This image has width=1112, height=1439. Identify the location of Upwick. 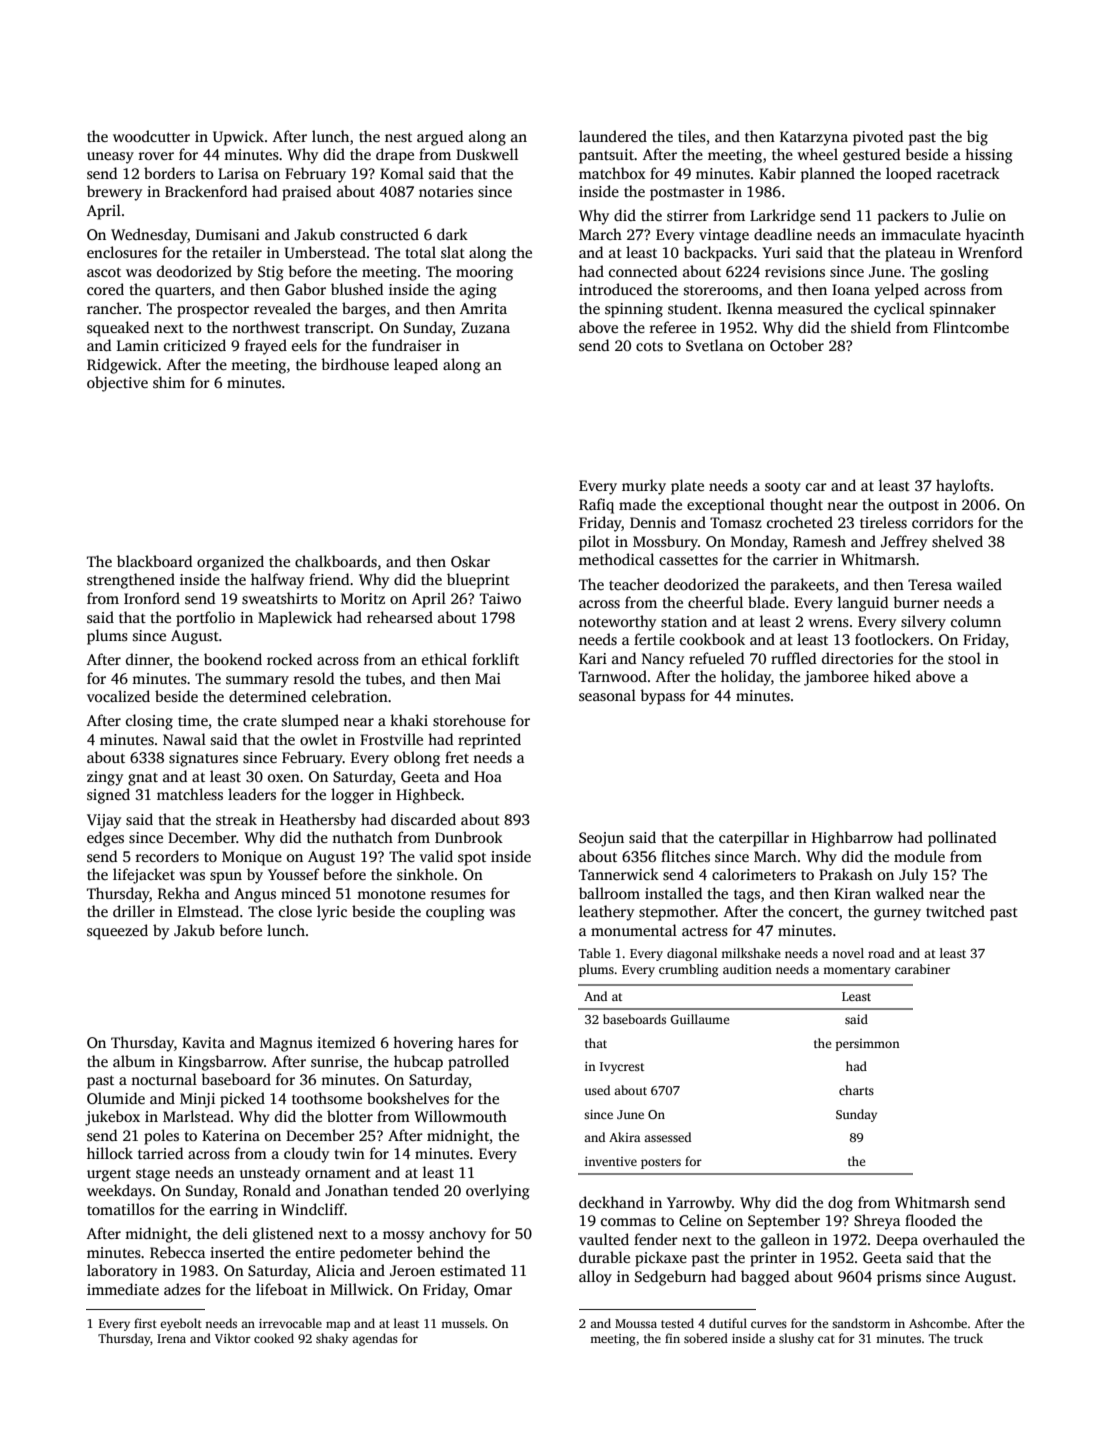
(238, 138).
